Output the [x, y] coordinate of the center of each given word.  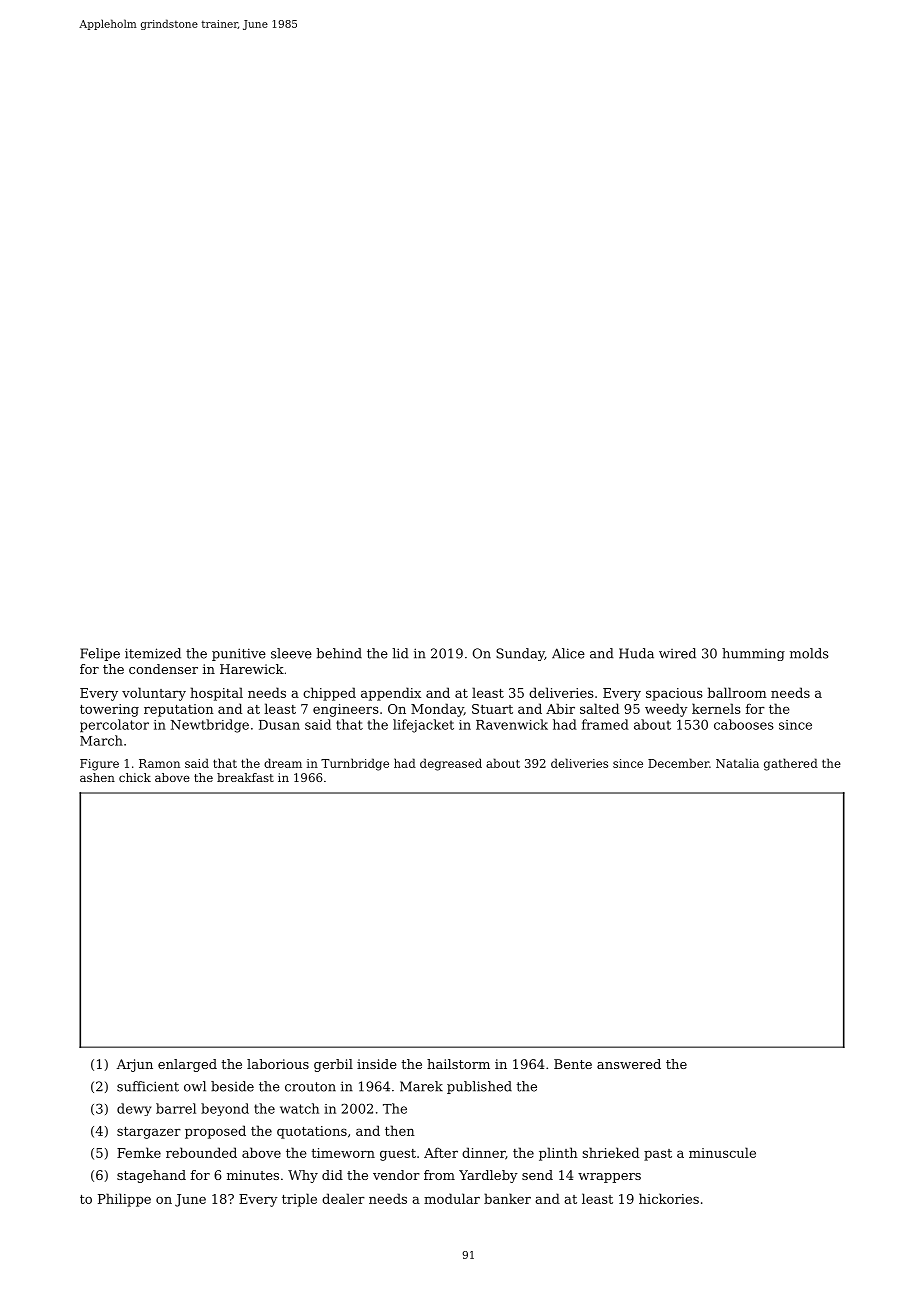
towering [109, 710]
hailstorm [458, 1064]
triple [299, 1200]
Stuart [492, 709]
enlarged [187, 1065]
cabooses [744, 724]
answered [629, 1064]
